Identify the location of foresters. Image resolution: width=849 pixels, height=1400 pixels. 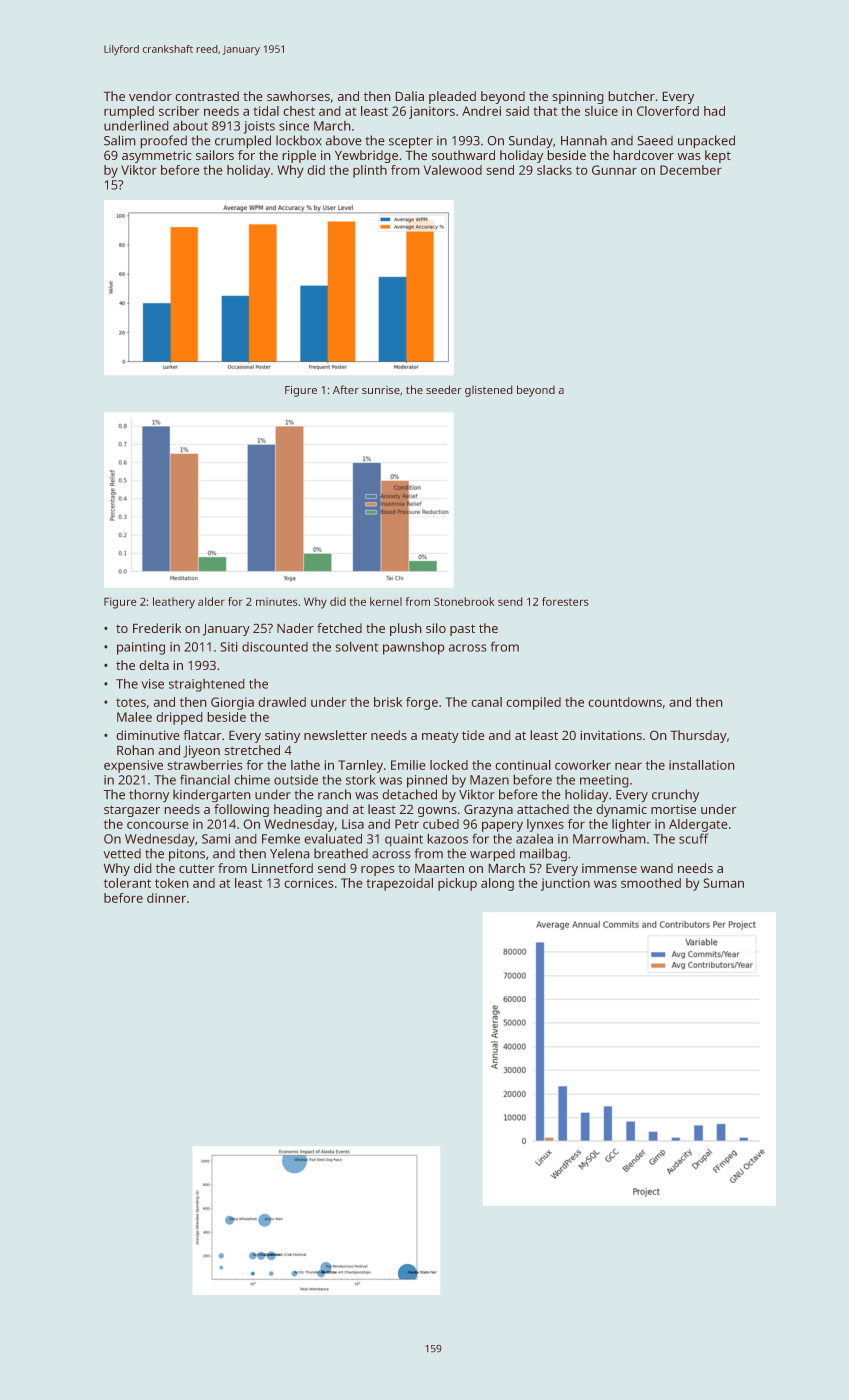
(565, 601).
